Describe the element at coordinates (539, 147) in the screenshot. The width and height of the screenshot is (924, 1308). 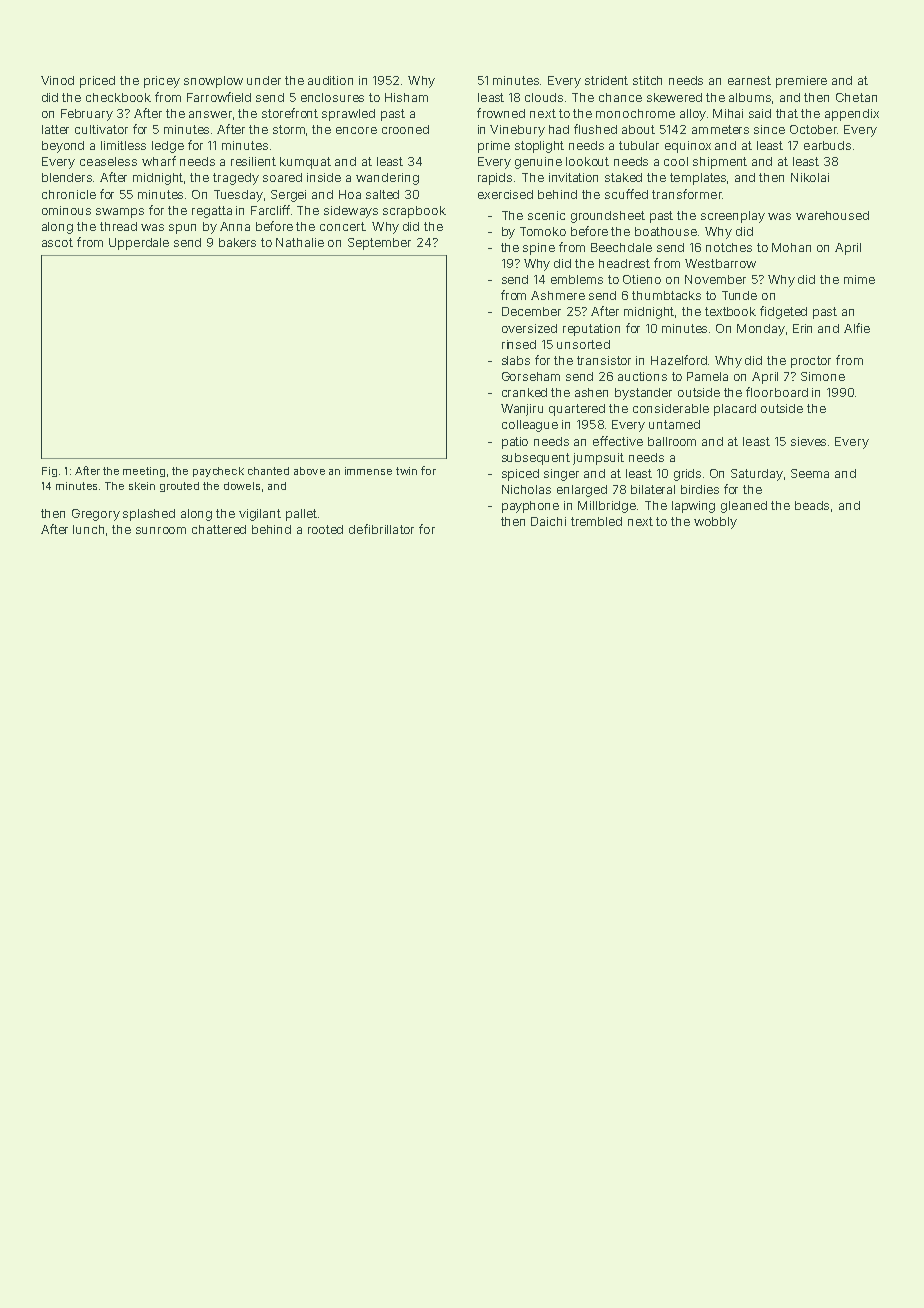
I see `stoplight` at that location.
